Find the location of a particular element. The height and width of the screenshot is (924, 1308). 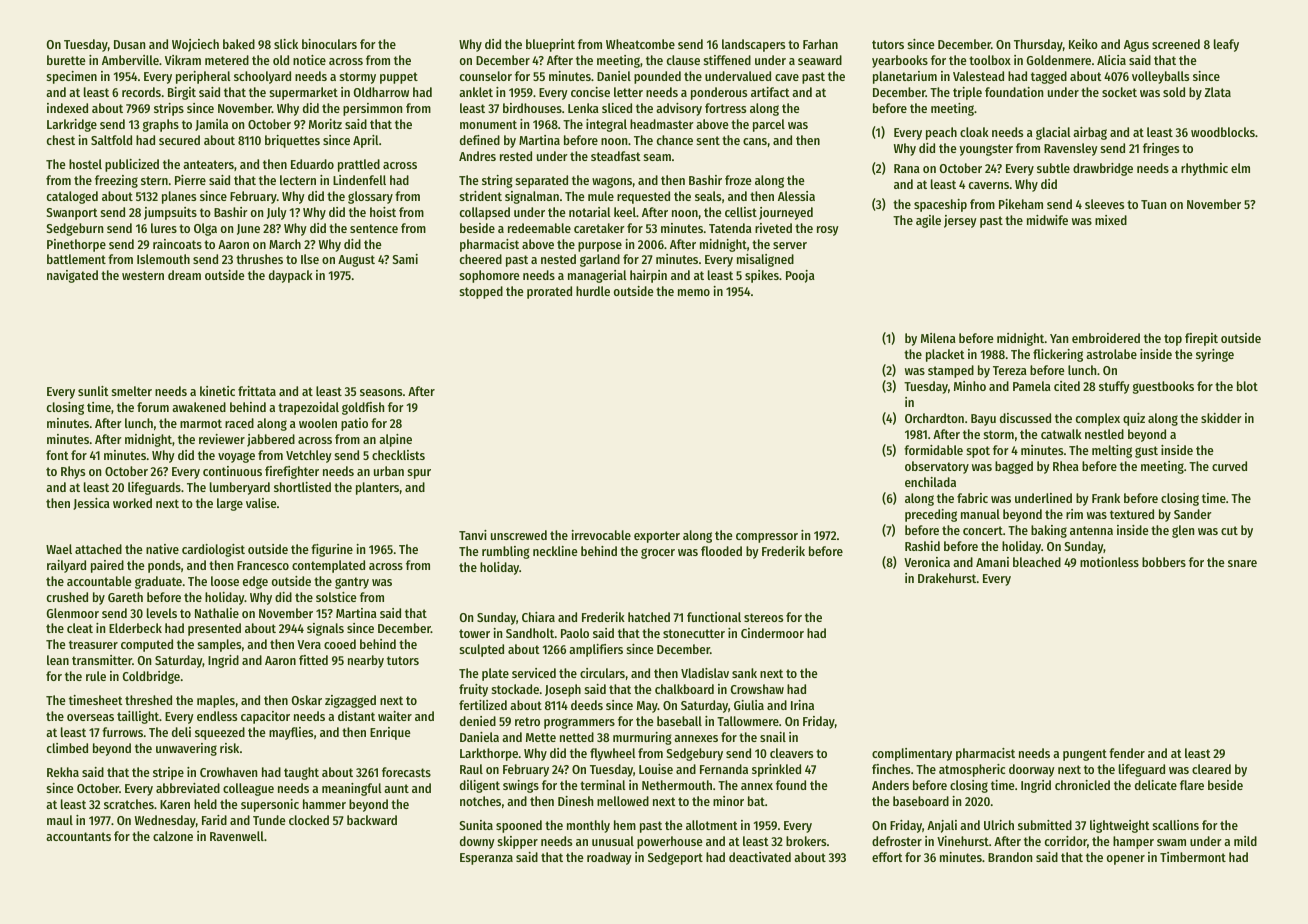

binoculars is located at coordinates (329, 44).
